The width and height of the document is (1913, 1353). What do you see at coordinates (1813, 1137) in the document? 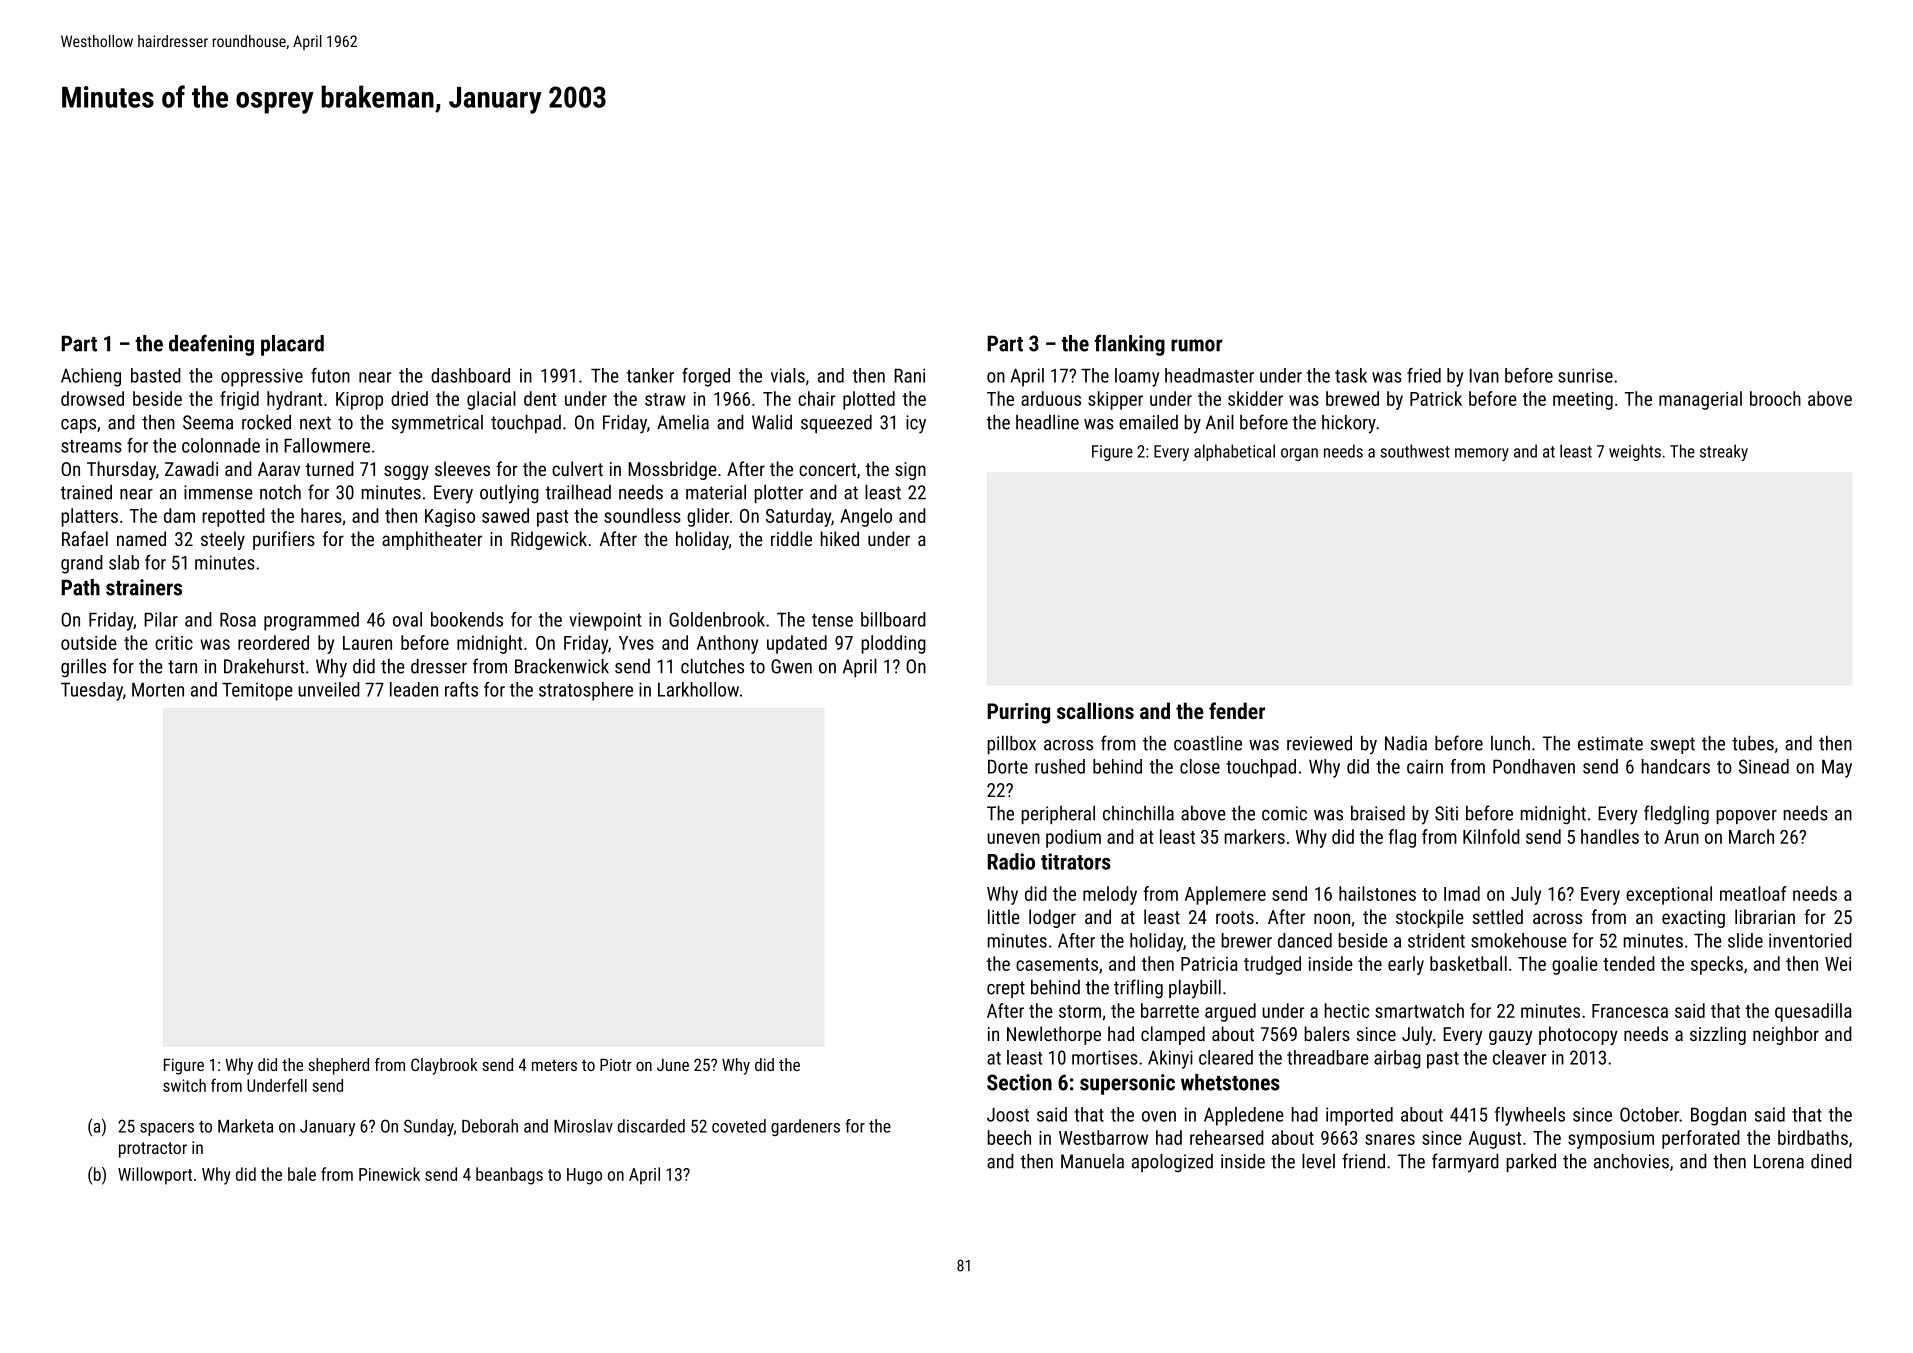
I see `birdbaths` at bounding box center [1813, 1137].
